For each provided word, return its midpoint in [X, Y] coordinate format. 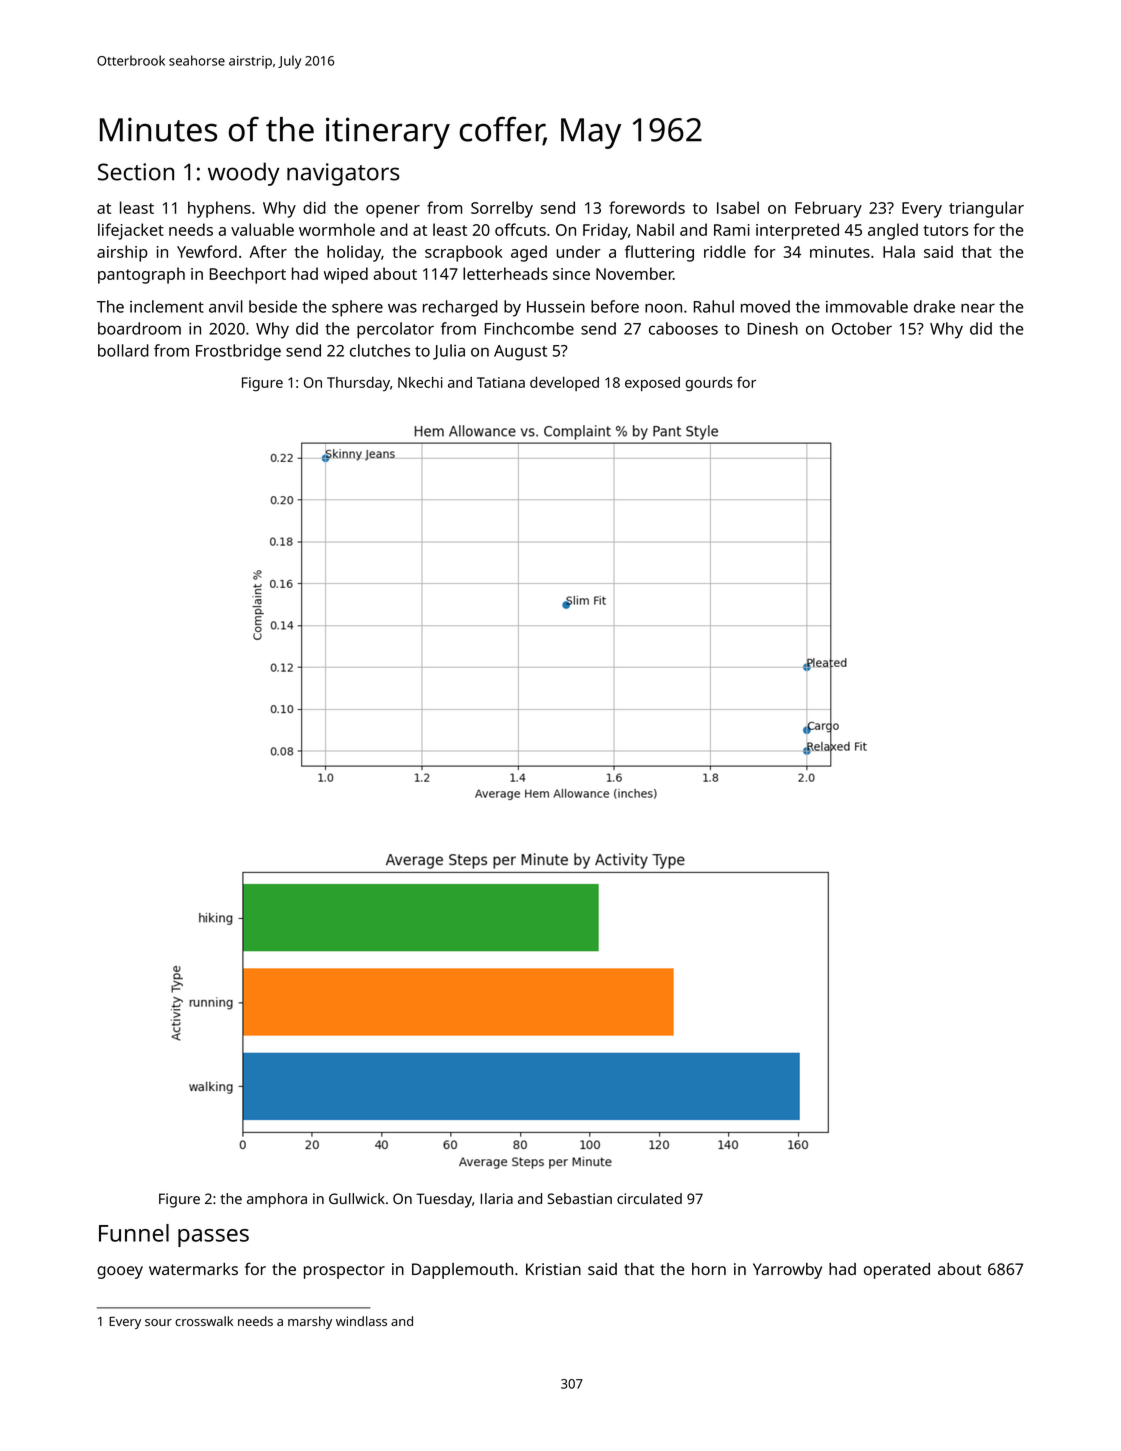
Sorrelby [502, 209]
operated [897, 1271]
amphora [277, 1200]
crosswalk [204, 1321]
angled [893, 231]
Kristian [553, 1269]
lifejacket [131, 231]
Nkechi [420, 382]
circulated [649, 1198]
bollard [123, 350]
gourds [709, 384]
